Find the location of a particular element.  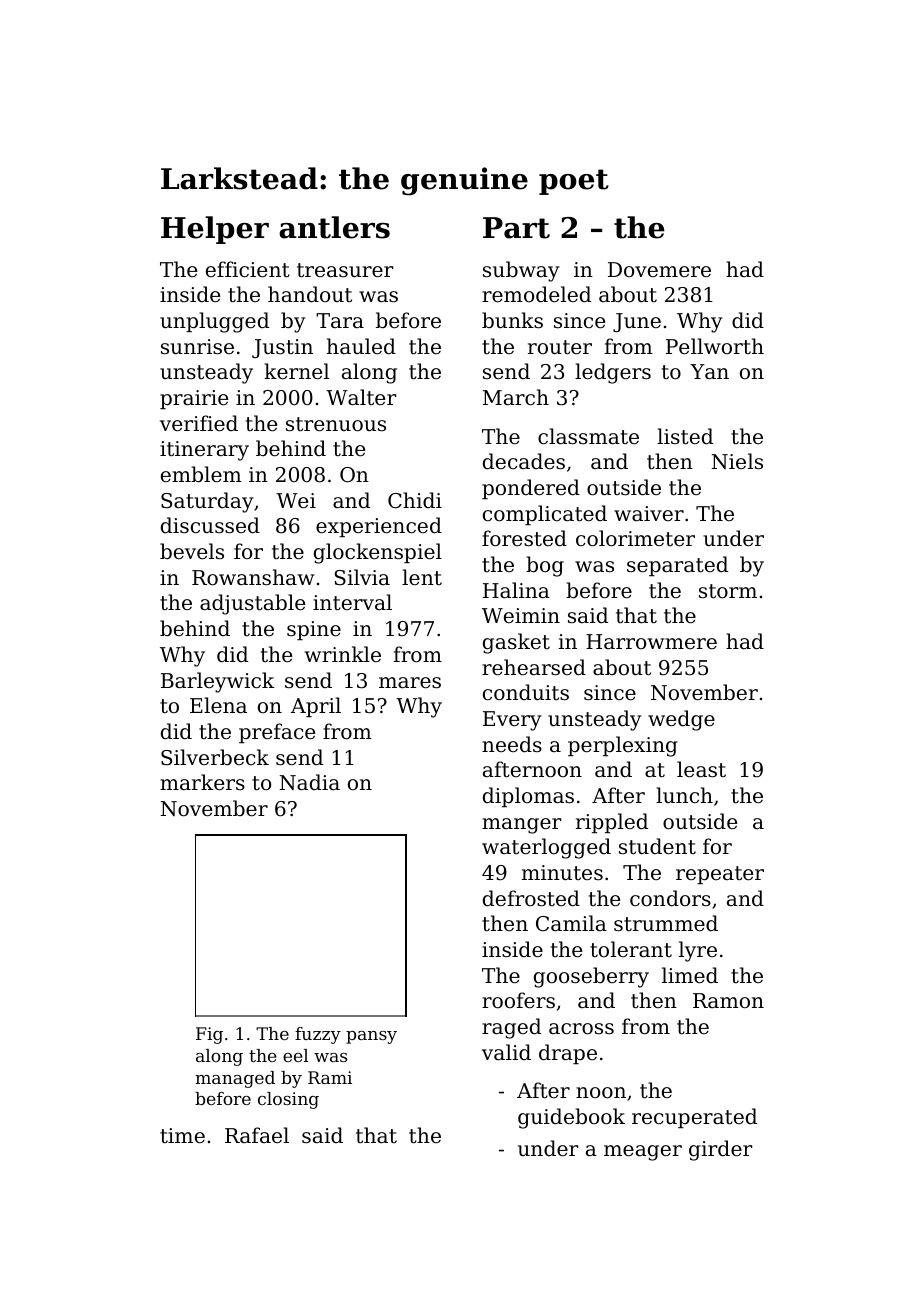

Nadia is located at coordinates (309, 782).
